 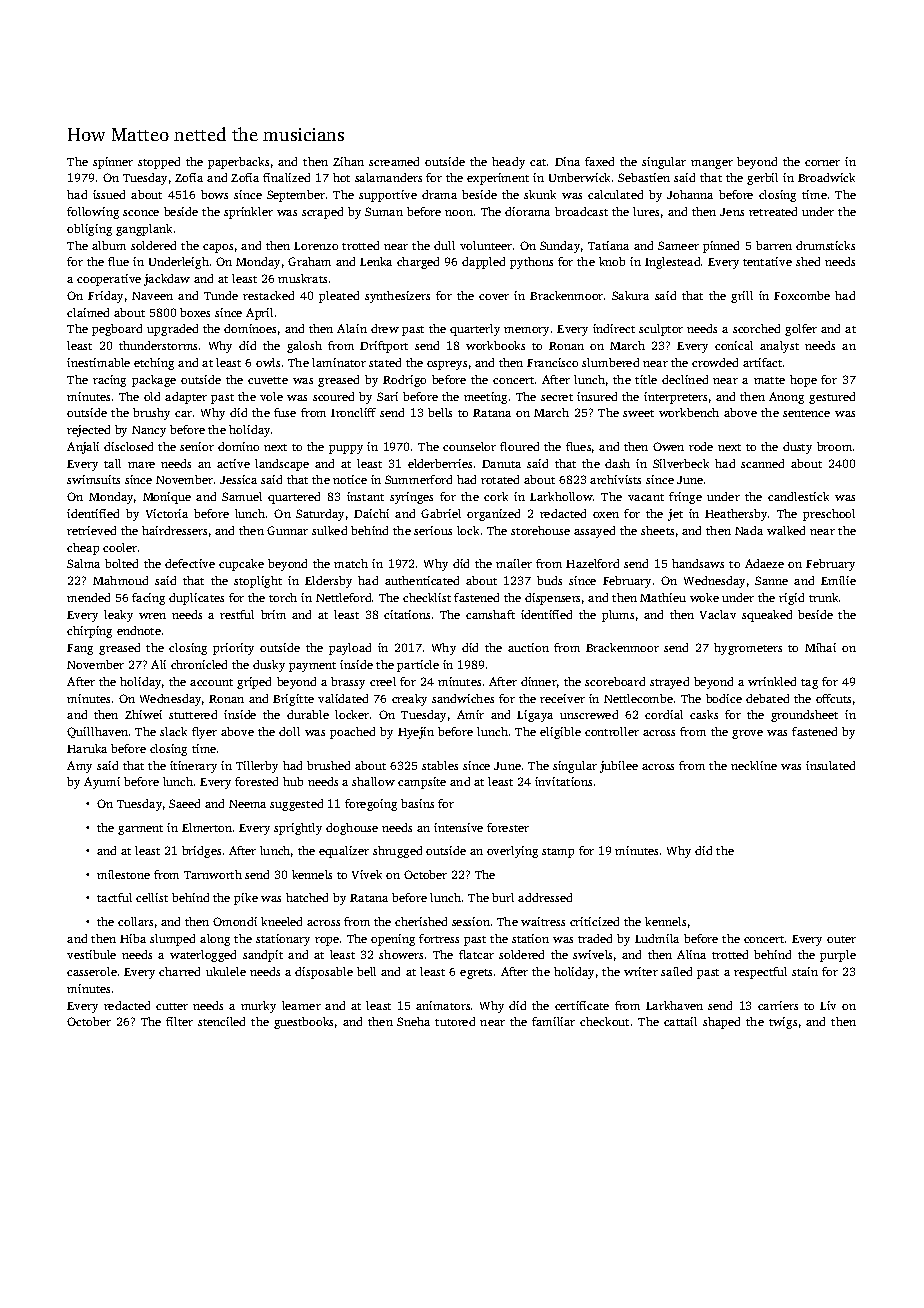 I want to click on preschool, so click(x=829, y=515).
